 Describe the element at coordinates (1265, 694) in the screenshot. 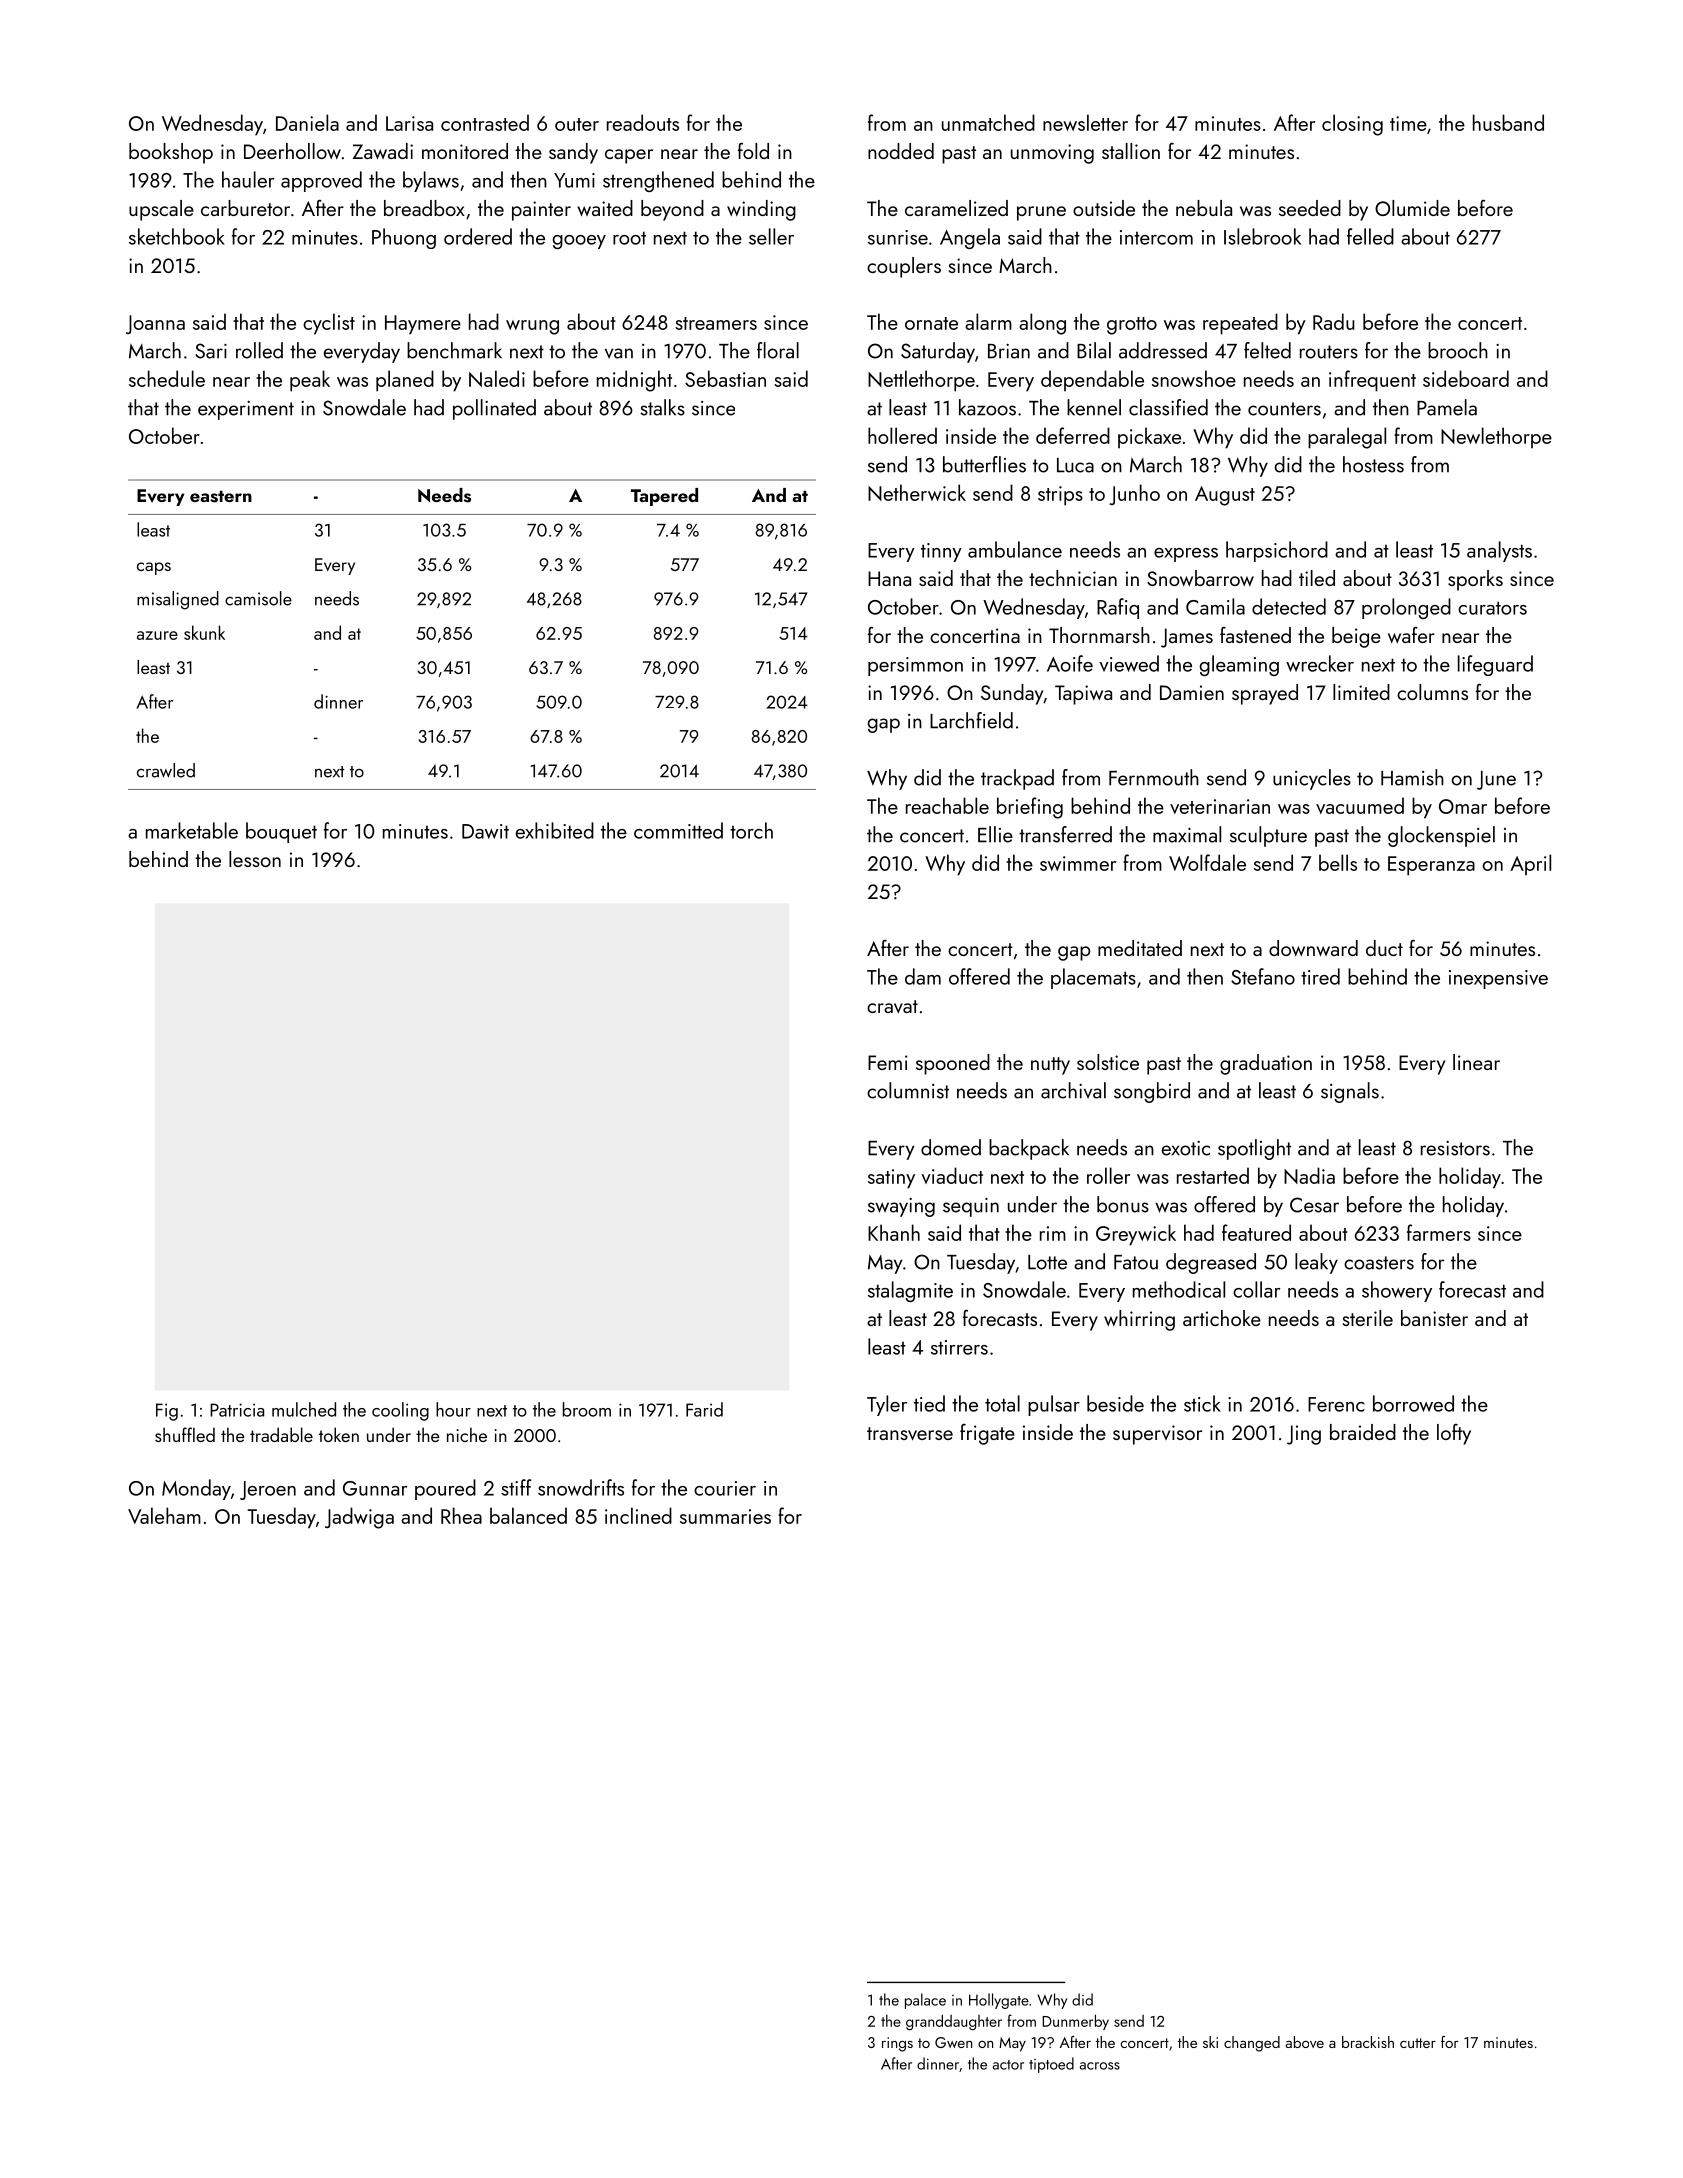

I see `sprayed` at that location.
